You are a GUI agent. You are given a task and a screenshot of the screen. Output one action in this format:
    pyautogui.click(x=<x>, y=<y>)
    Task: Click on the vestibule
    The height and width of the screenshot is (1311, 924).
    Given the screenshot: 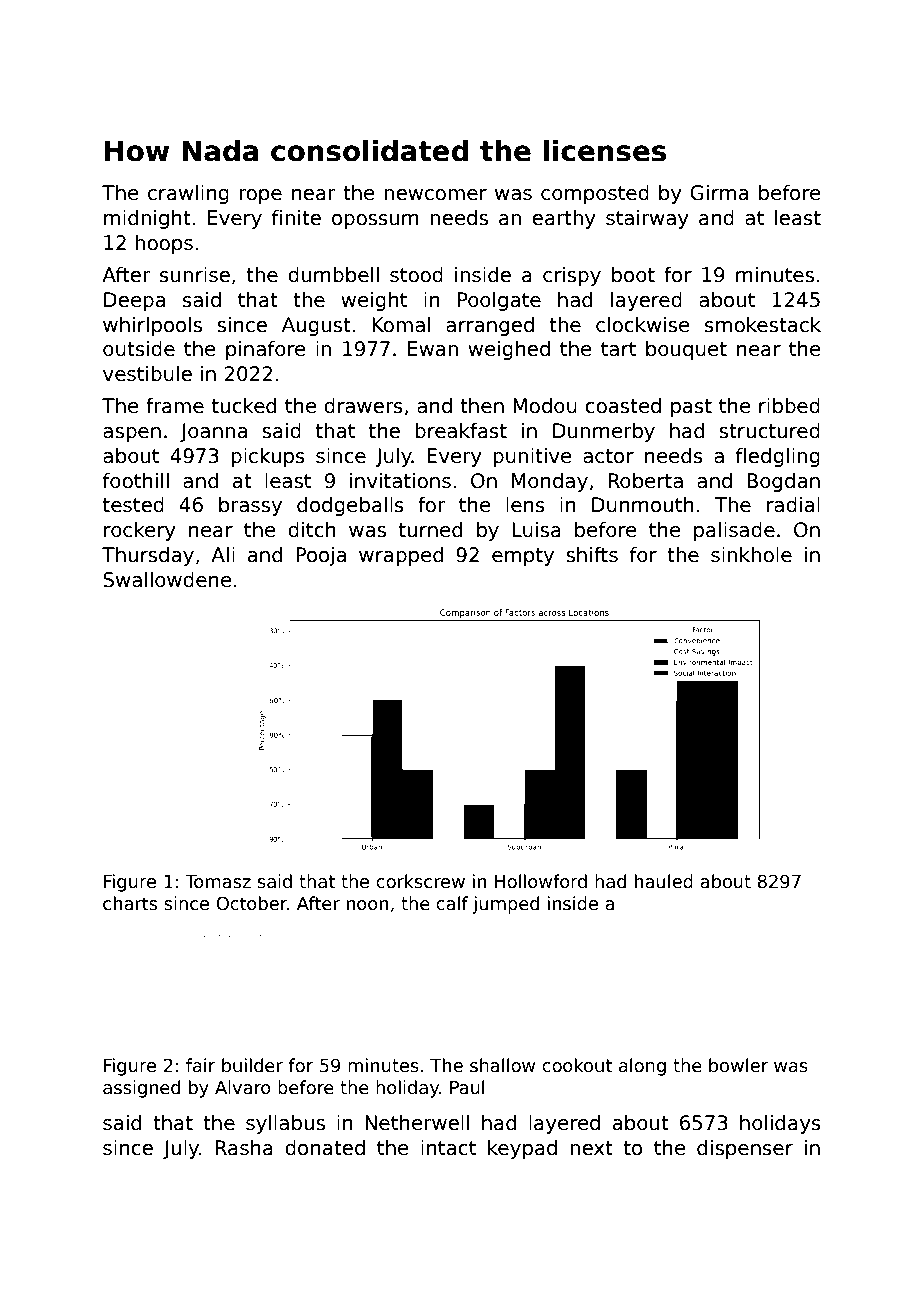 What is the action you would take?
    pyautogui.click(x=147, y=374)
